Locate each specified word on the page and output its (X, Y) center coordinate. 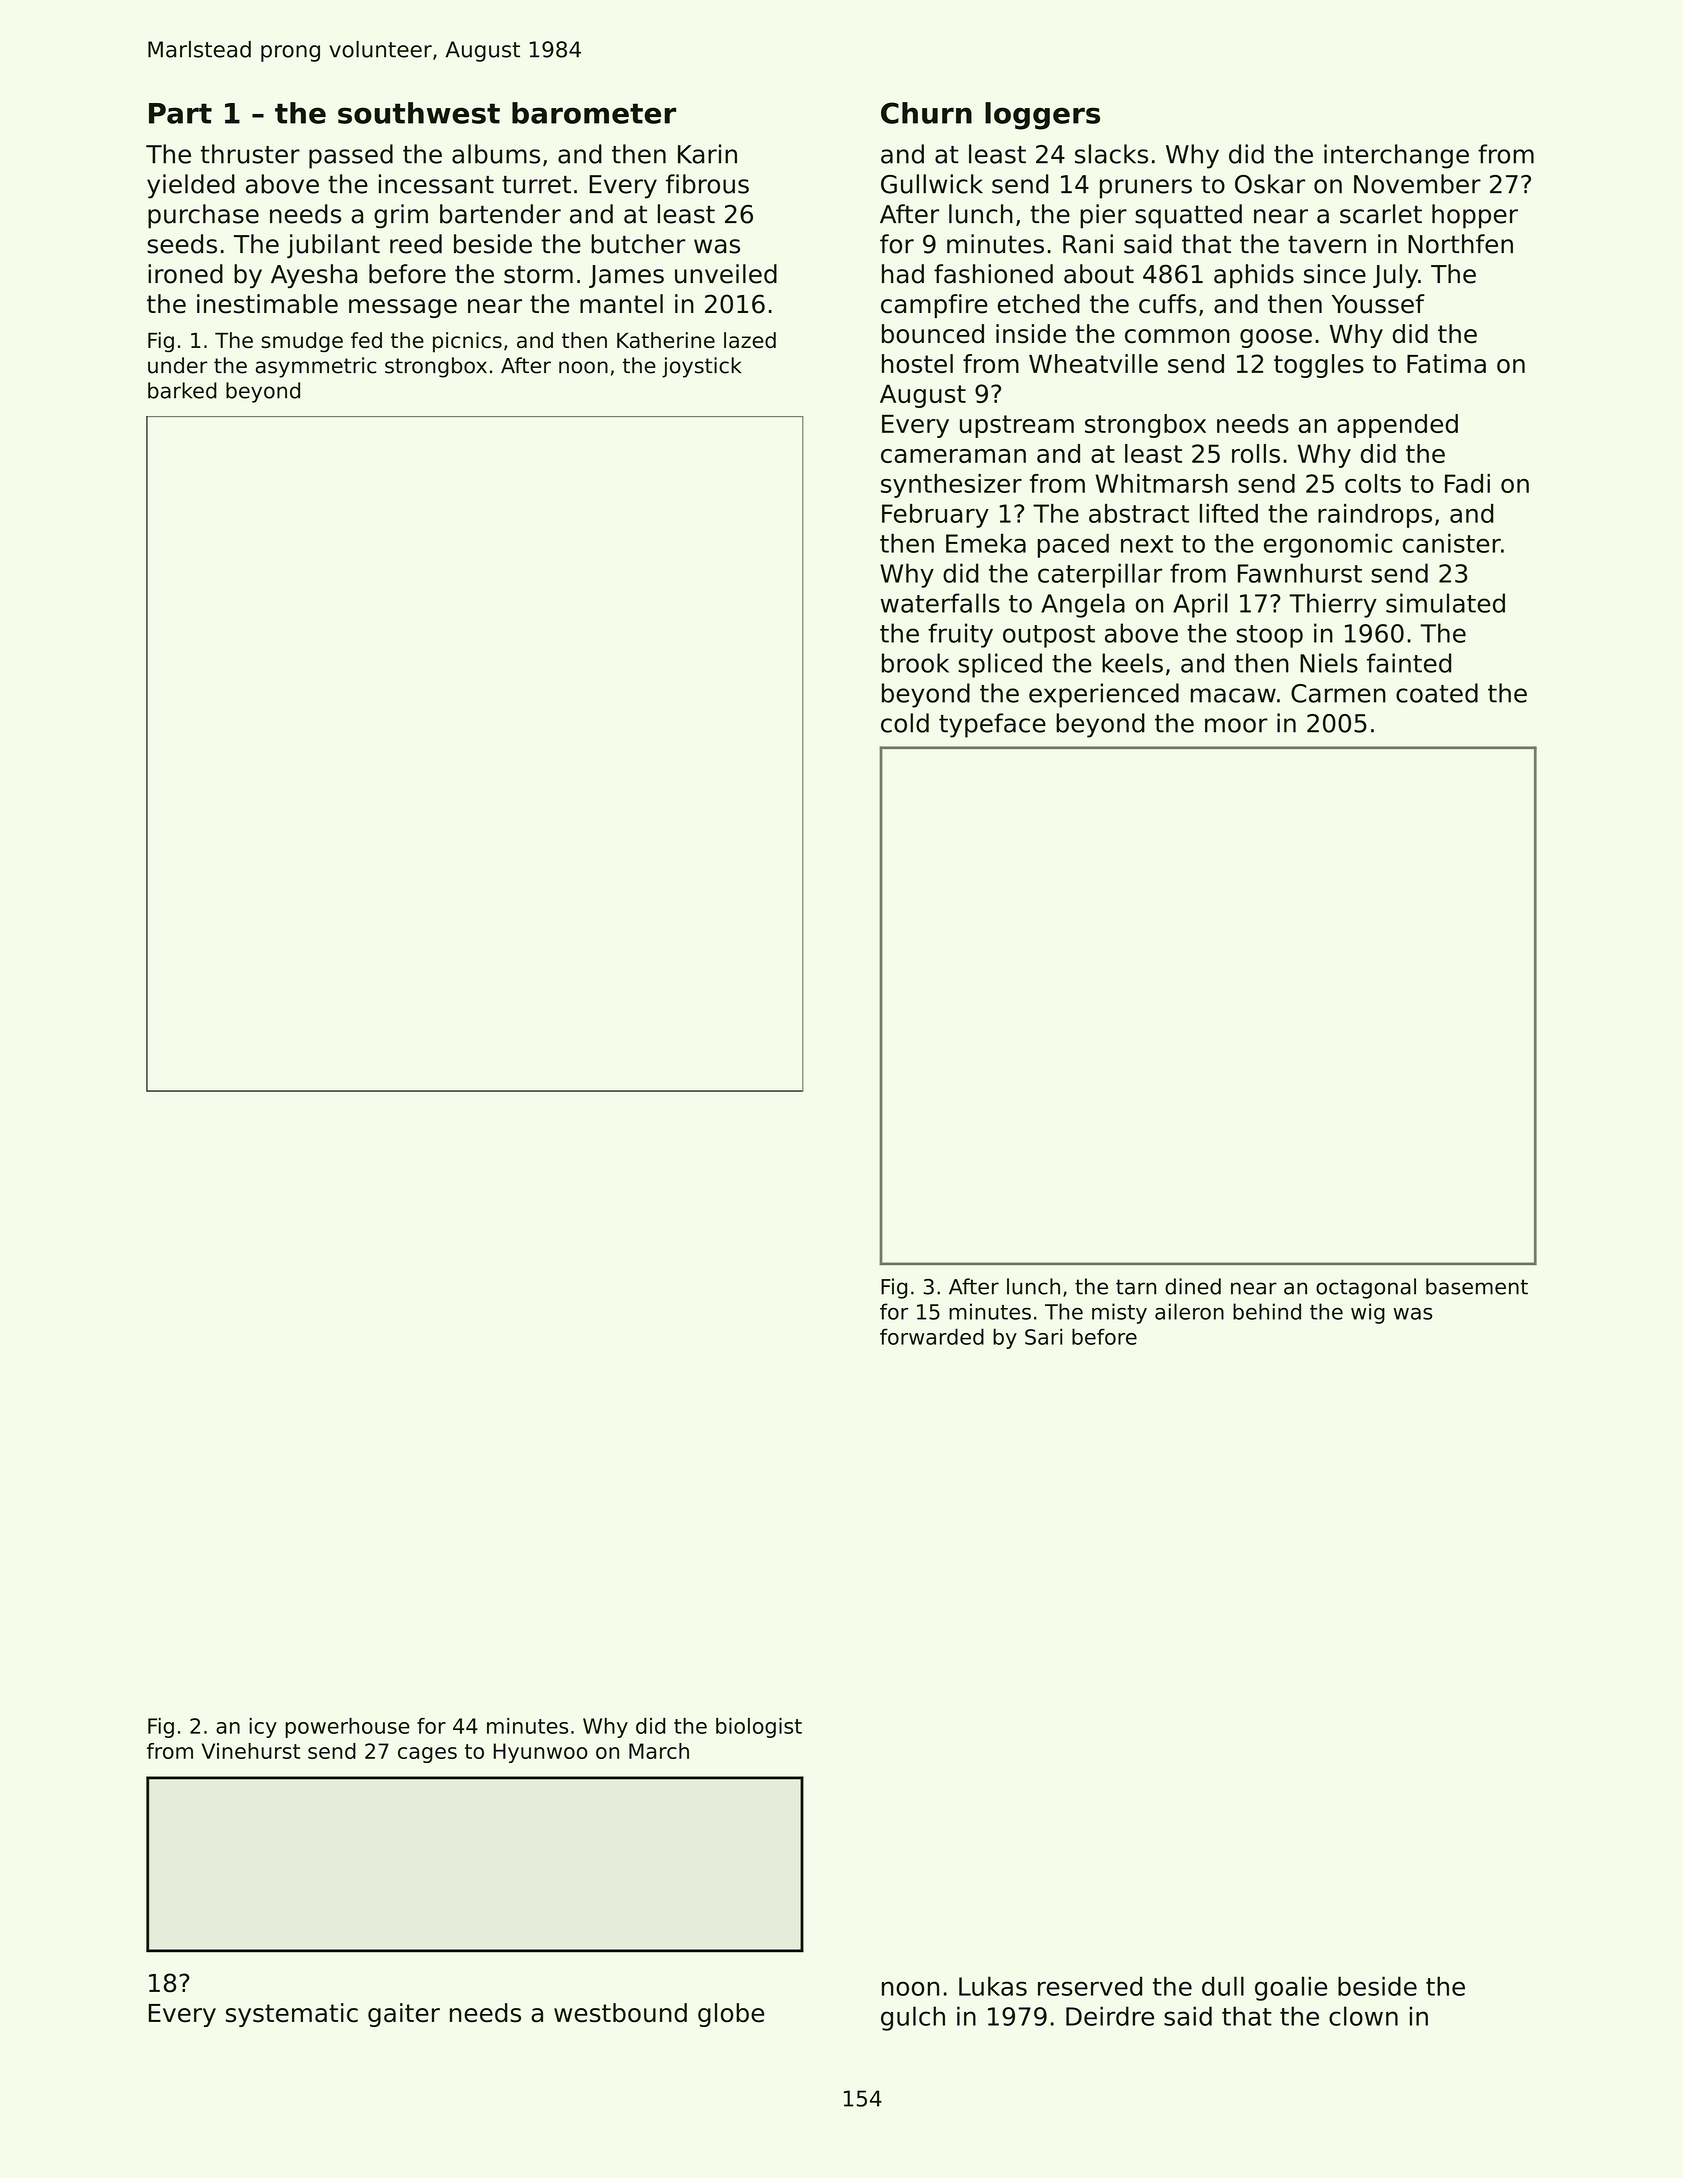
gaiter (404, 2015)
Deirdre (1110, 2016)
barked (182, 390)
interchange (1396, 156)
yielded (191, 186)
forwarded (932, 1336)
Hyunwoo (541, 1753)
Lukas (993, 1986)
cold (905, 723)
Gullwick (932, 184)
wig (1368, 1313)
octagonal (1366, 1288)
